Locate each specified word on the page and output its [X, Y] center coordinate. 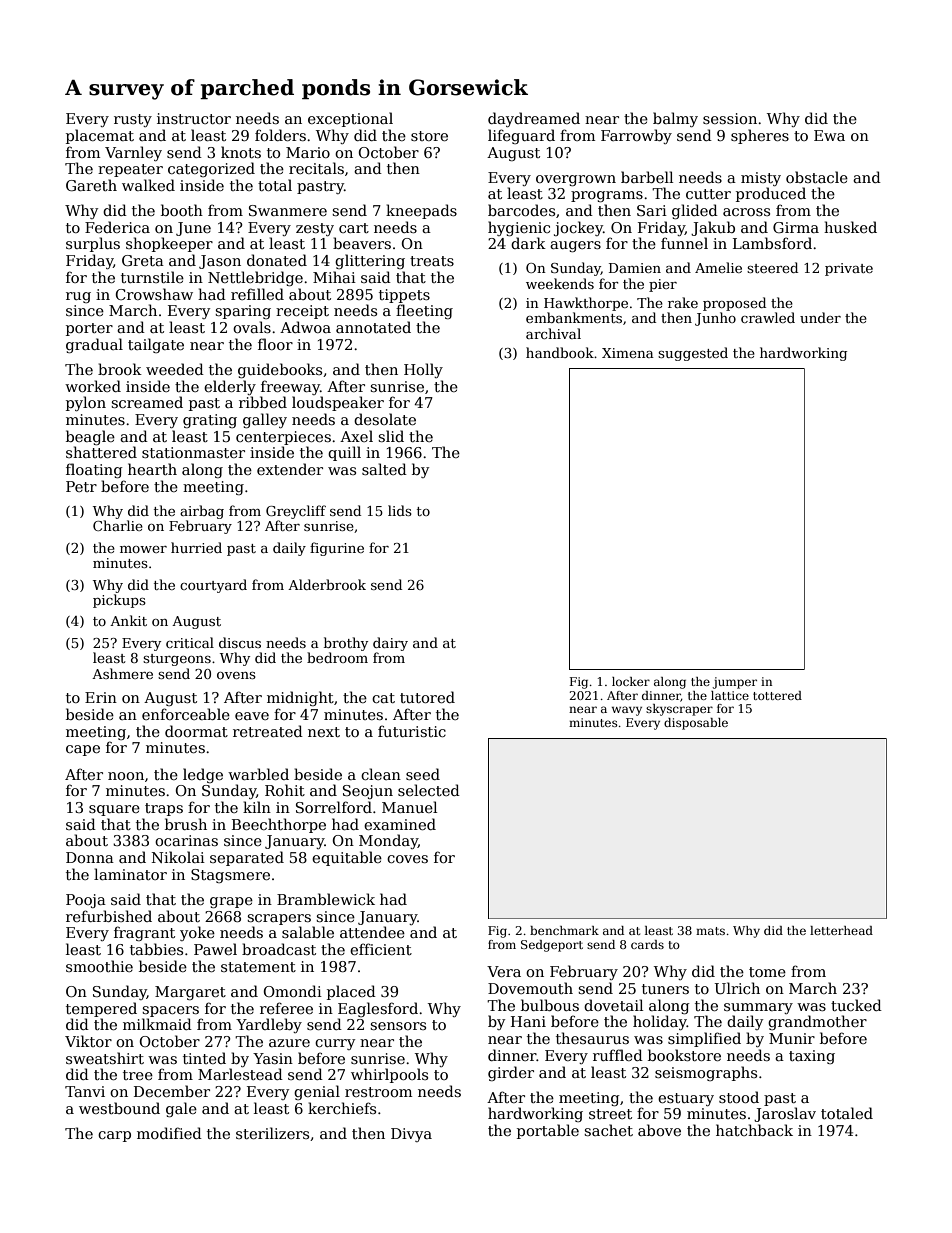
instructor [194, 118]
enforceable [186, 714]
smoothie [99, 966]
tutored [427, 697]
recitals [316, 168]
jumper [734, 683]
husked [850, 227]
